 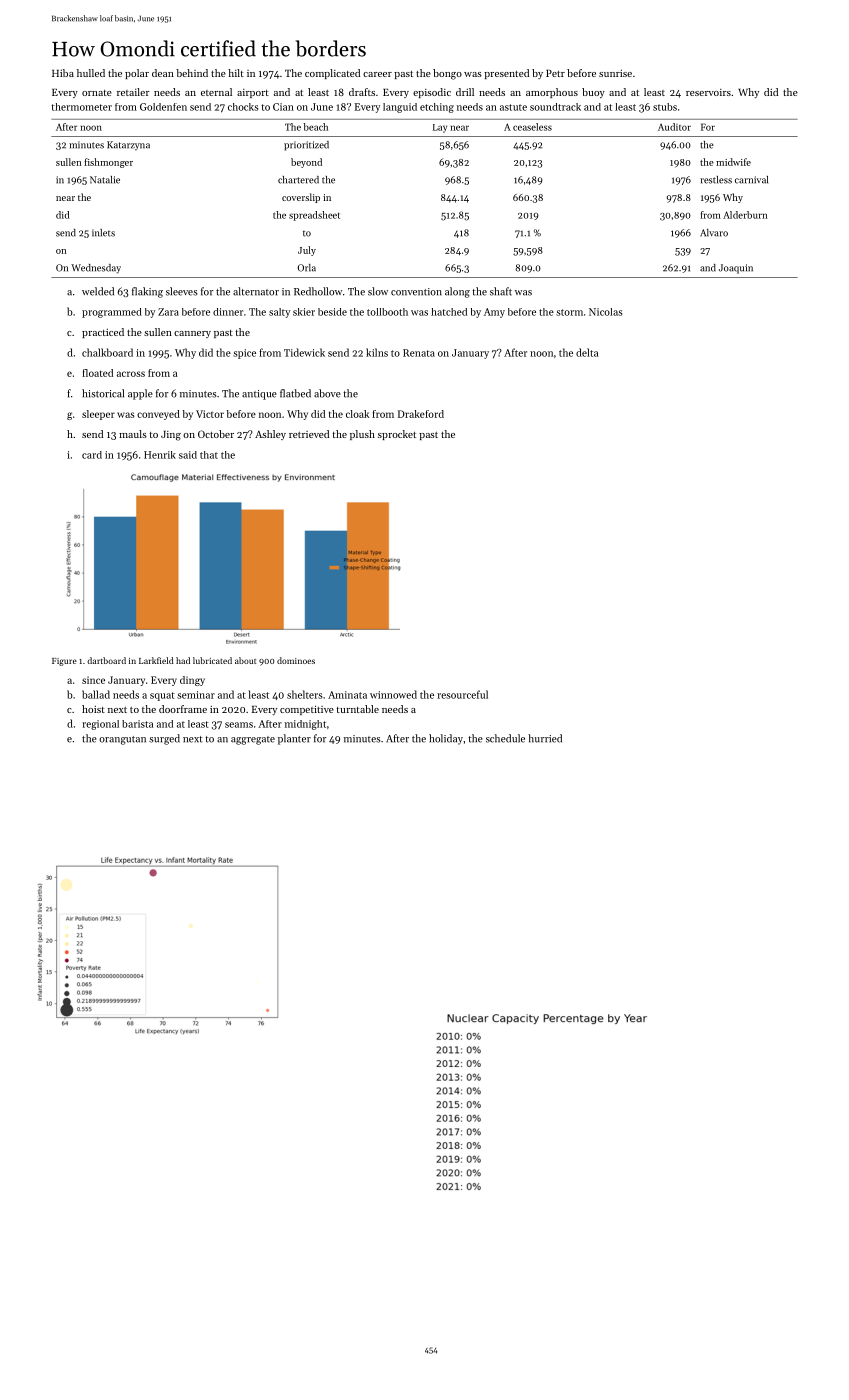 What do you see at coordinates (397, 435) in the screenshot?
I see `sprocket` at bounding box center [397, 435].
